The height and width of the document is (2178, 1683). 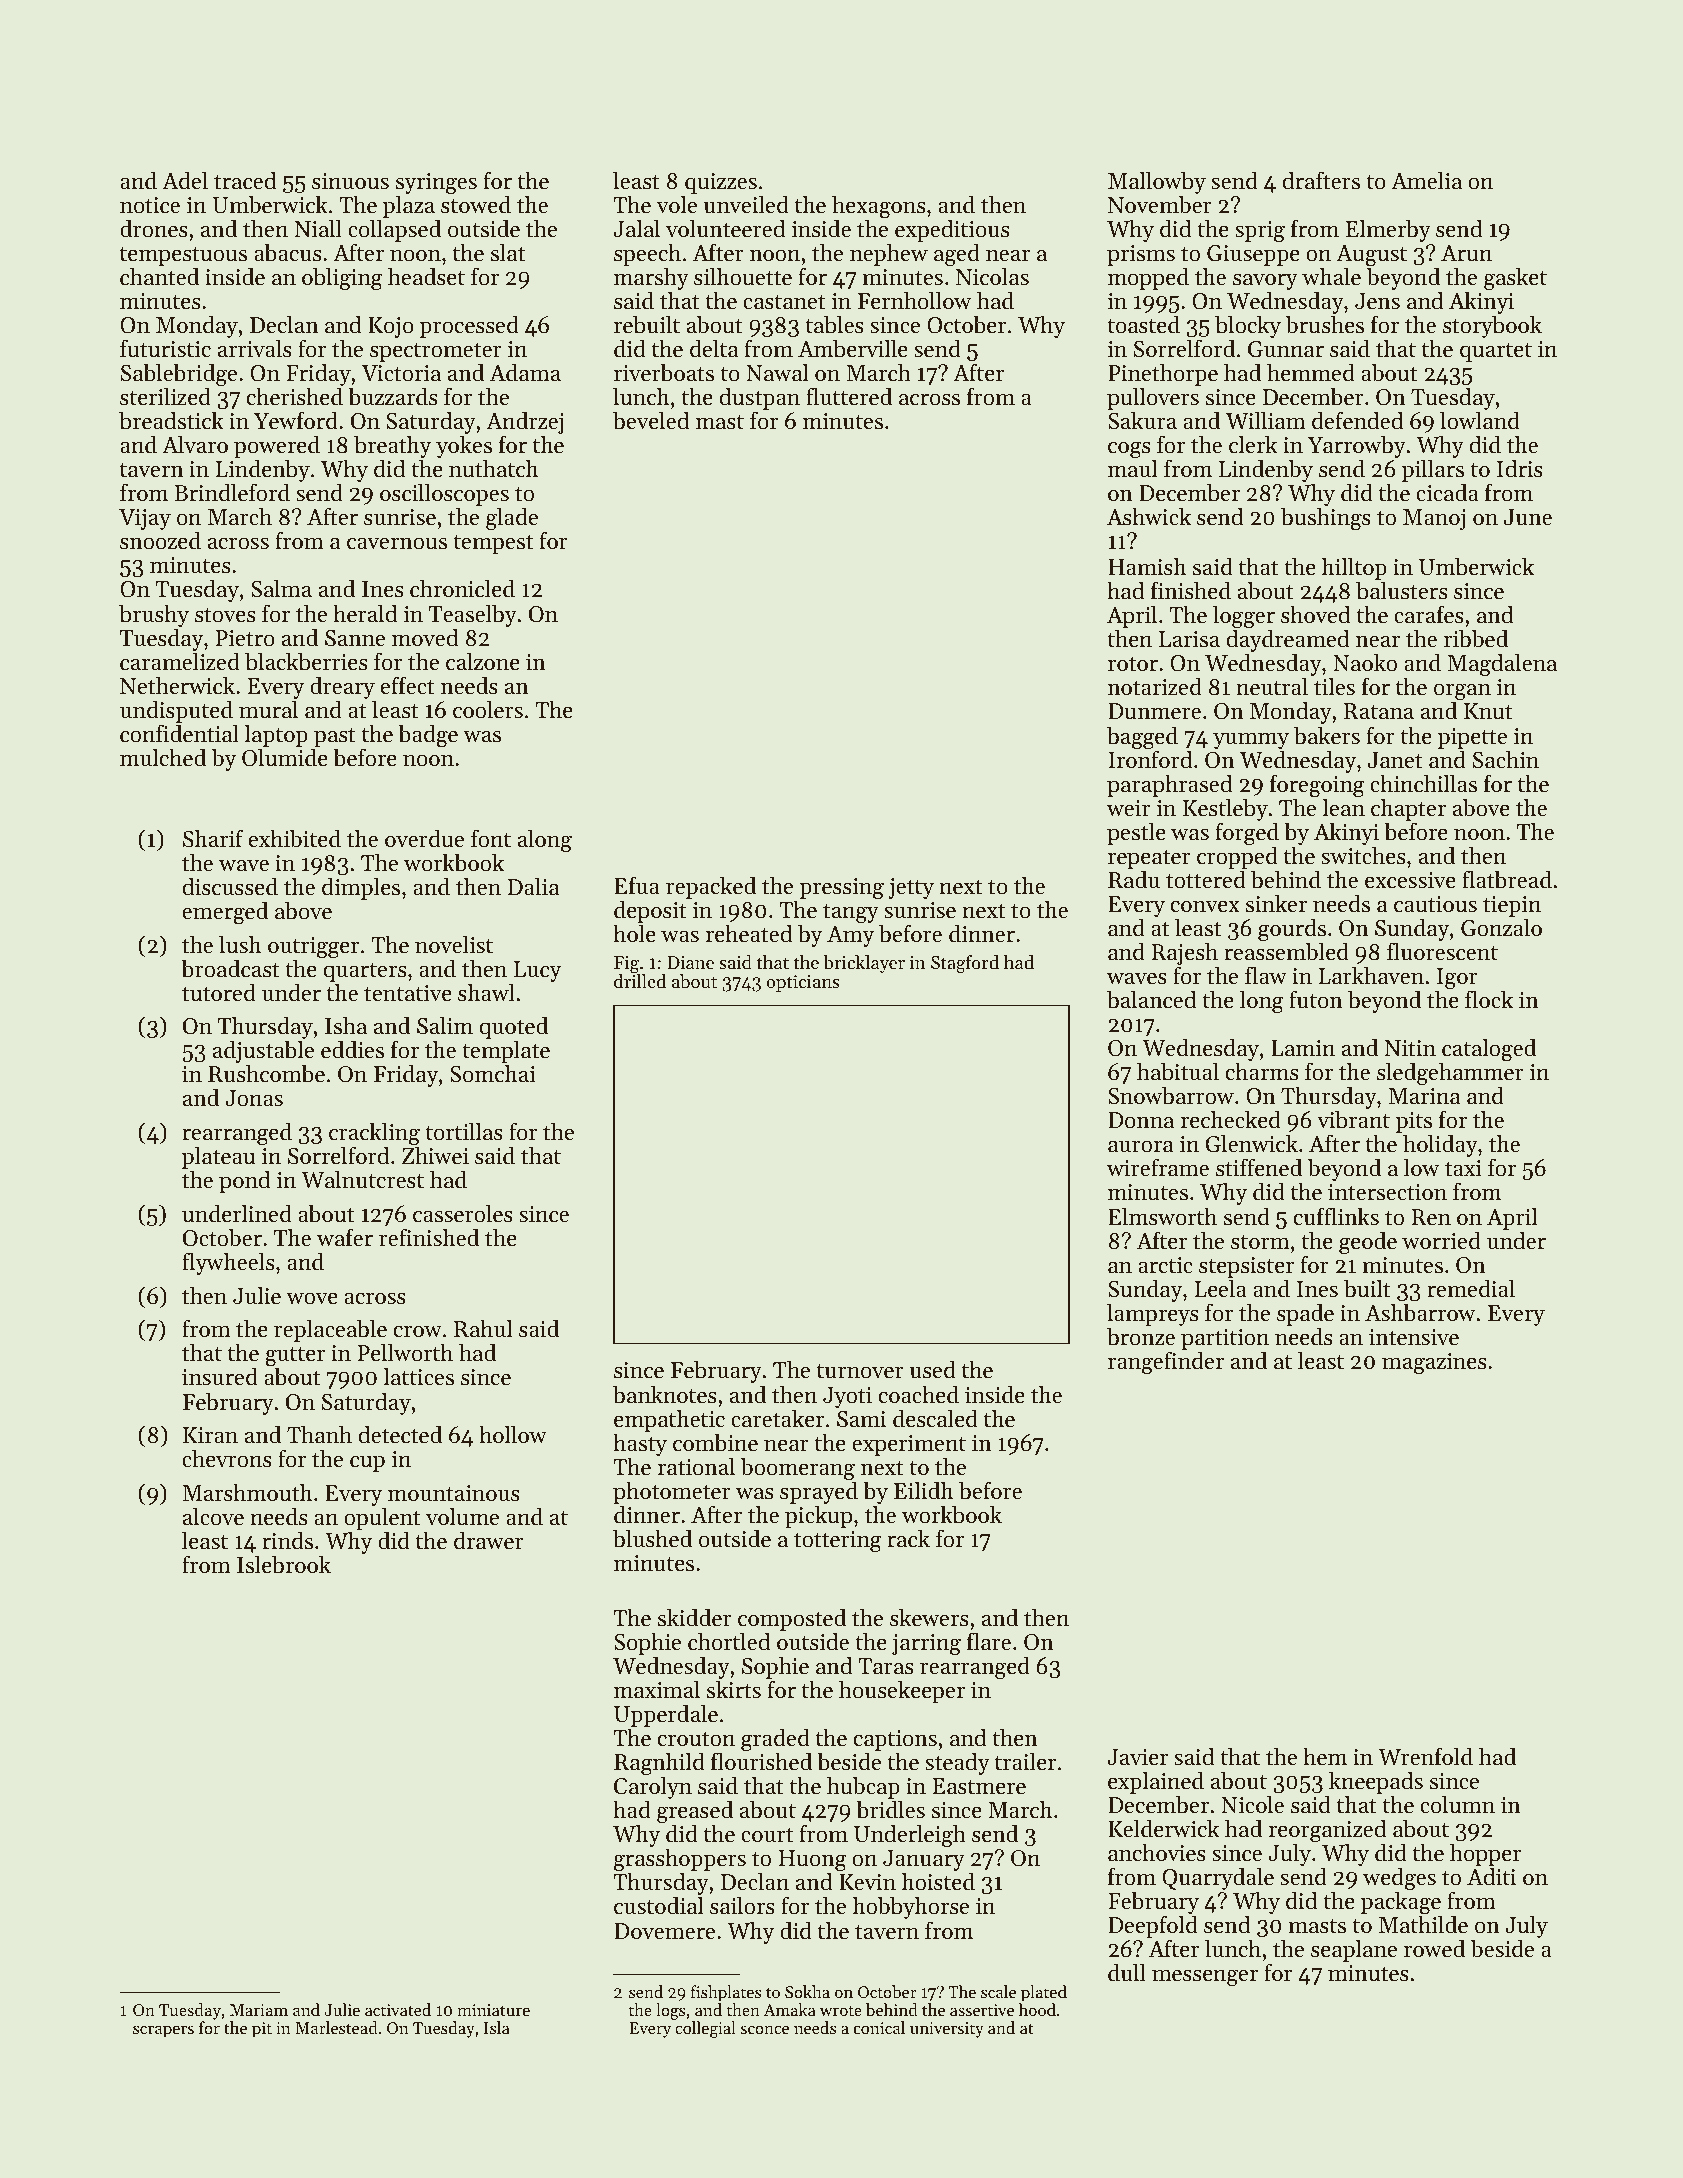 What do you see at coordinates (1433, 471) in the document?
I see `pillars` at bounding box center [1433, 471].
